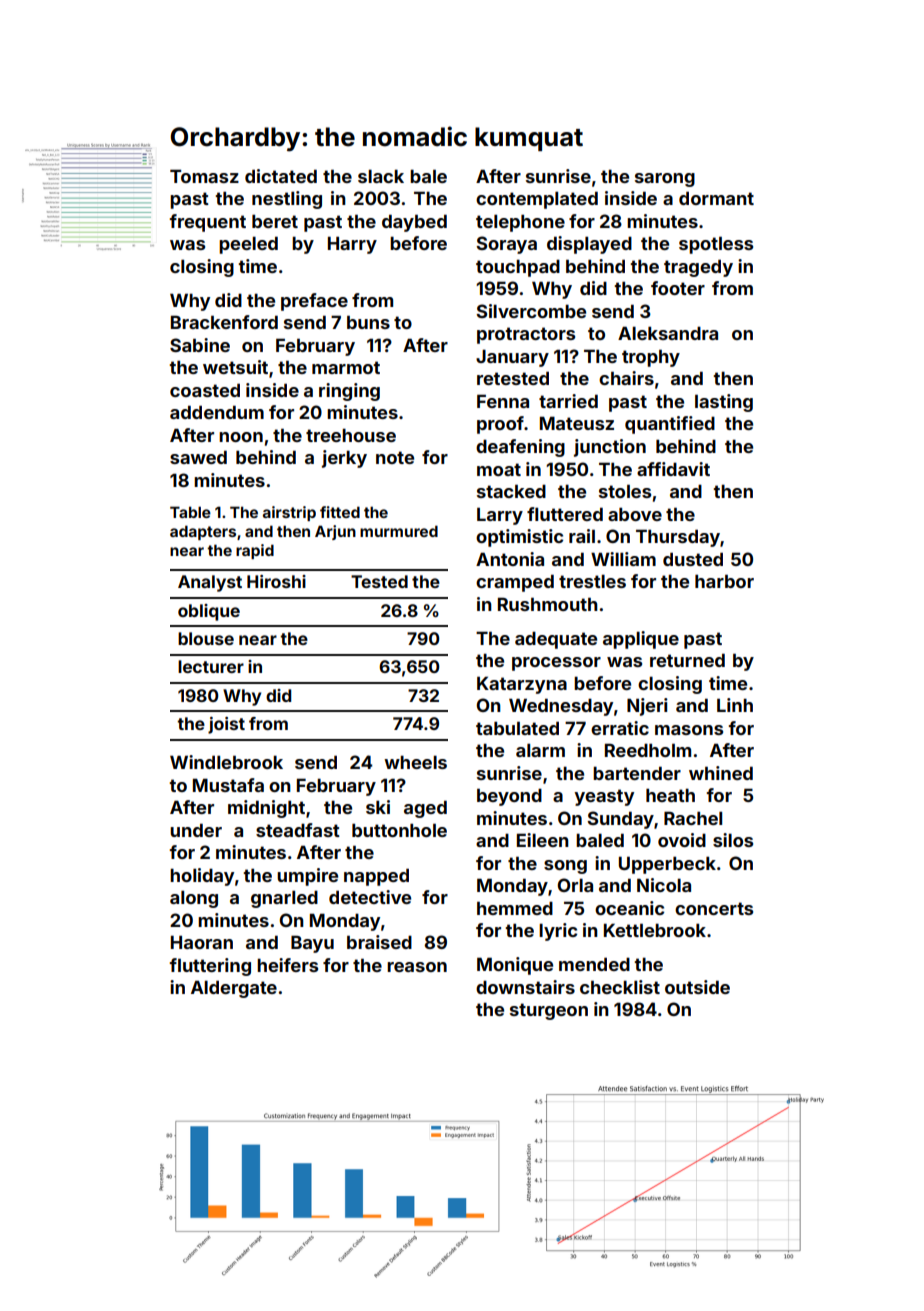  Describe the element at coordinates (518, 268) in the image. I see `touchpad` at that location.
